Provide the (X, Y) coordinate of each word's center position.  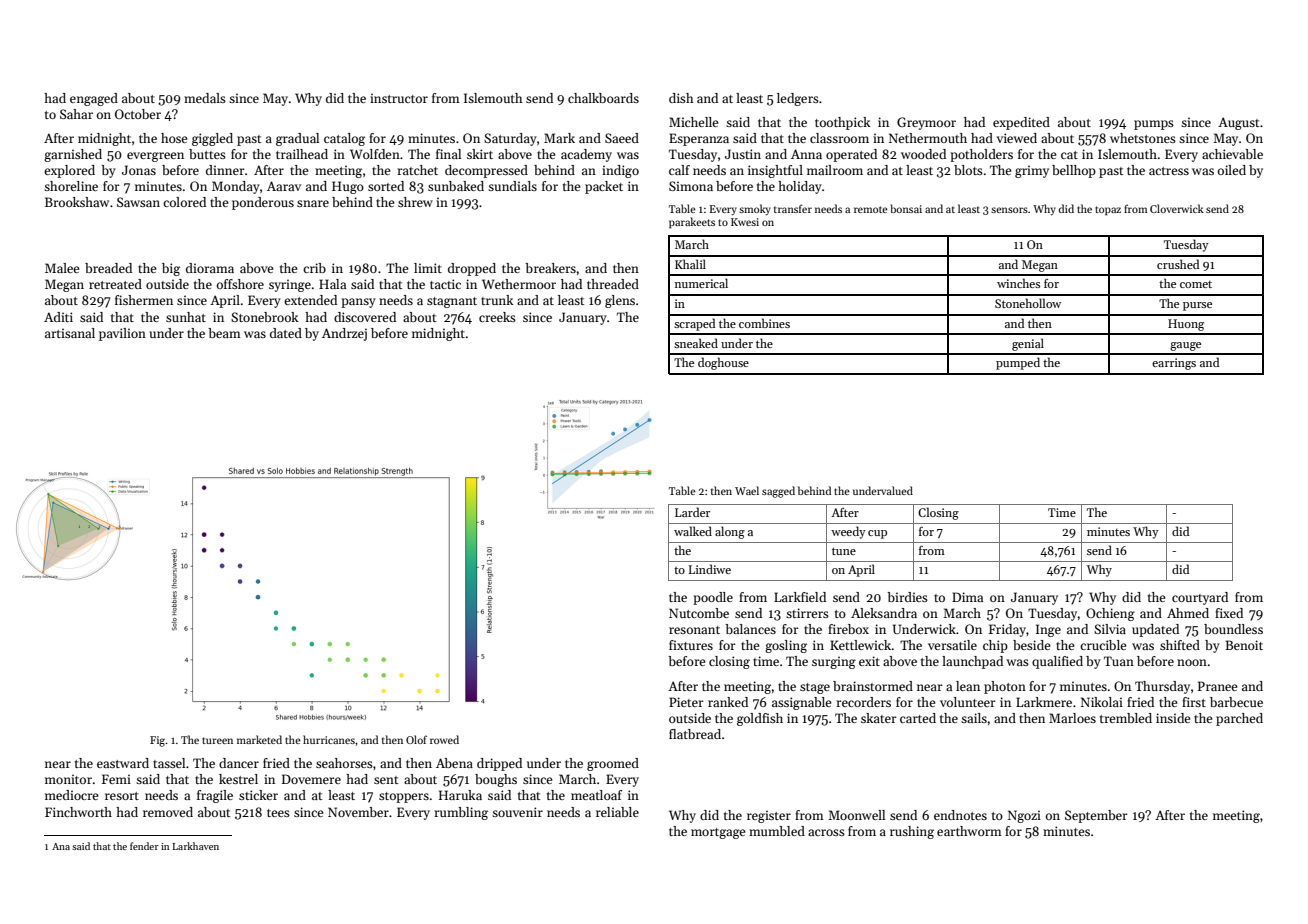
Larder (692, 512)
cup (877, 534)
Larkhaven (195, 846)
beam (224, 333)
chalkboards (603, 98)
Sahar (76, 114)
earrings (1174, 364)
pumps (1154, 125)
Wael (747, 490)
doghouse (723, 363)
